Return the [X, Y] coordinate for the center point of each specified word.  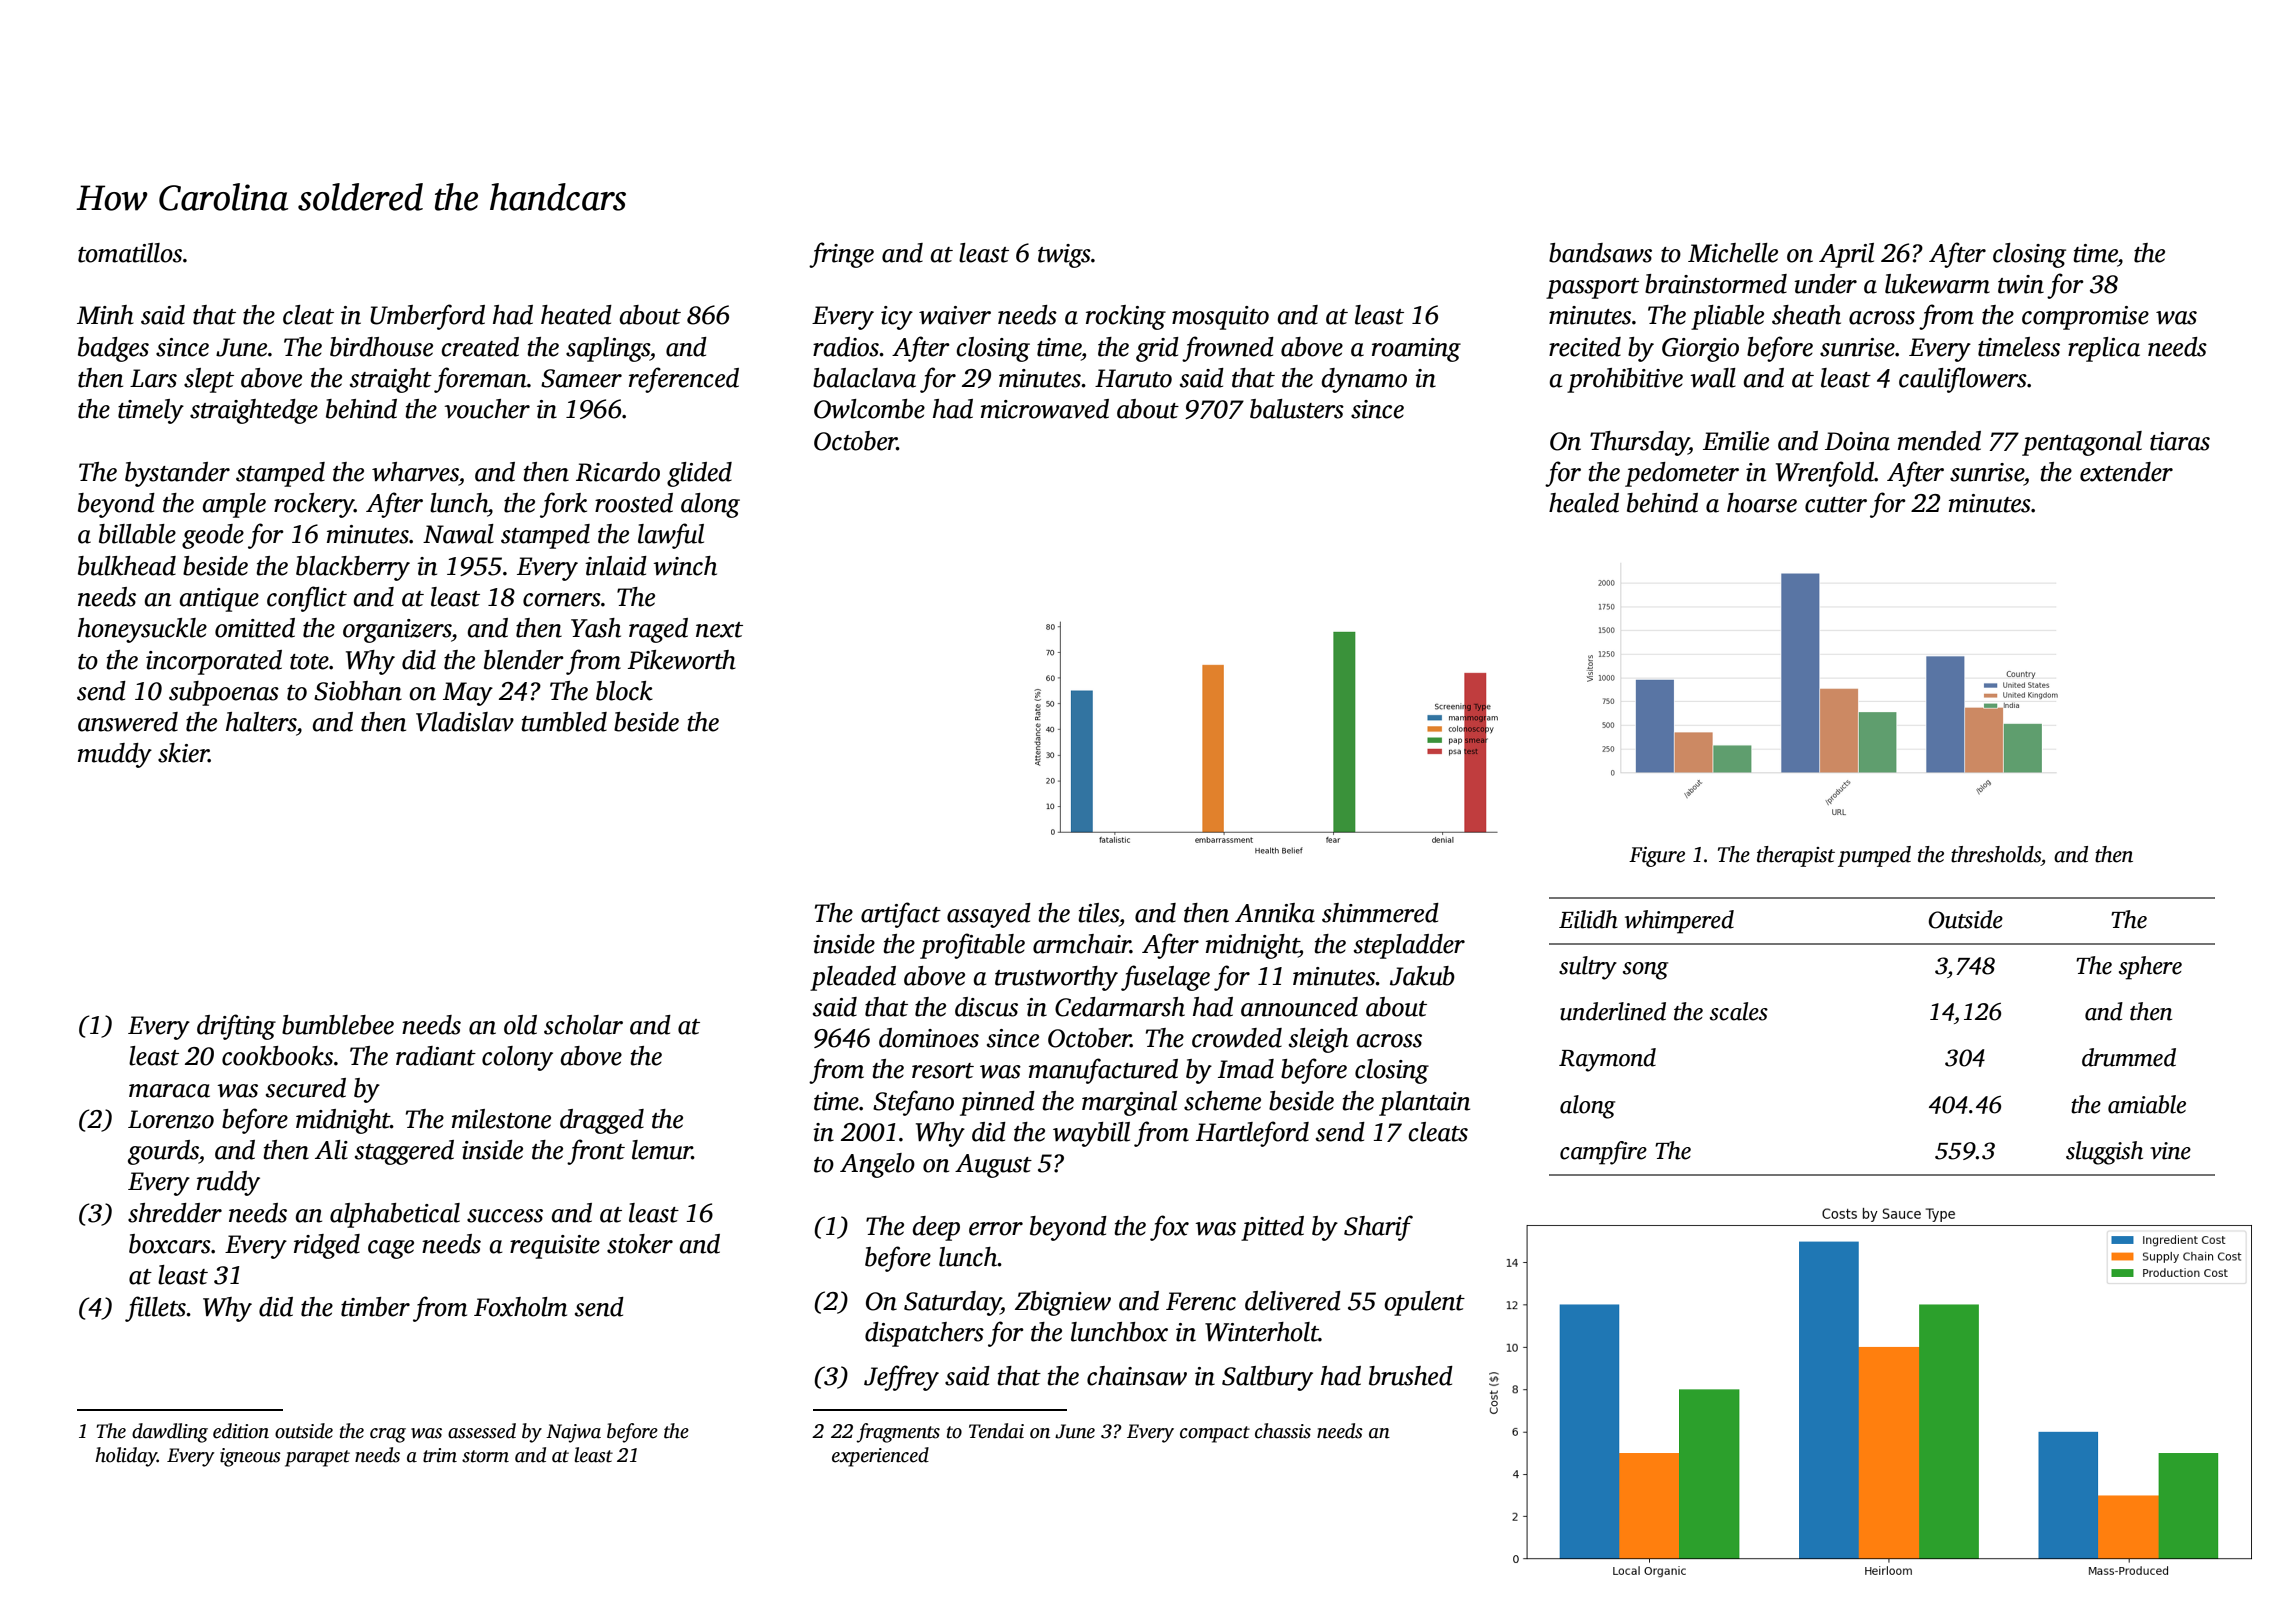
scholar [583, 1025]
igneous [250, 1457]
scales [1739, 1011]
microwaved [1045, 409]
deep [936, 1228]
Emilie [1736, 441]
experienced [880, 1457]
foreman [480, 380]
